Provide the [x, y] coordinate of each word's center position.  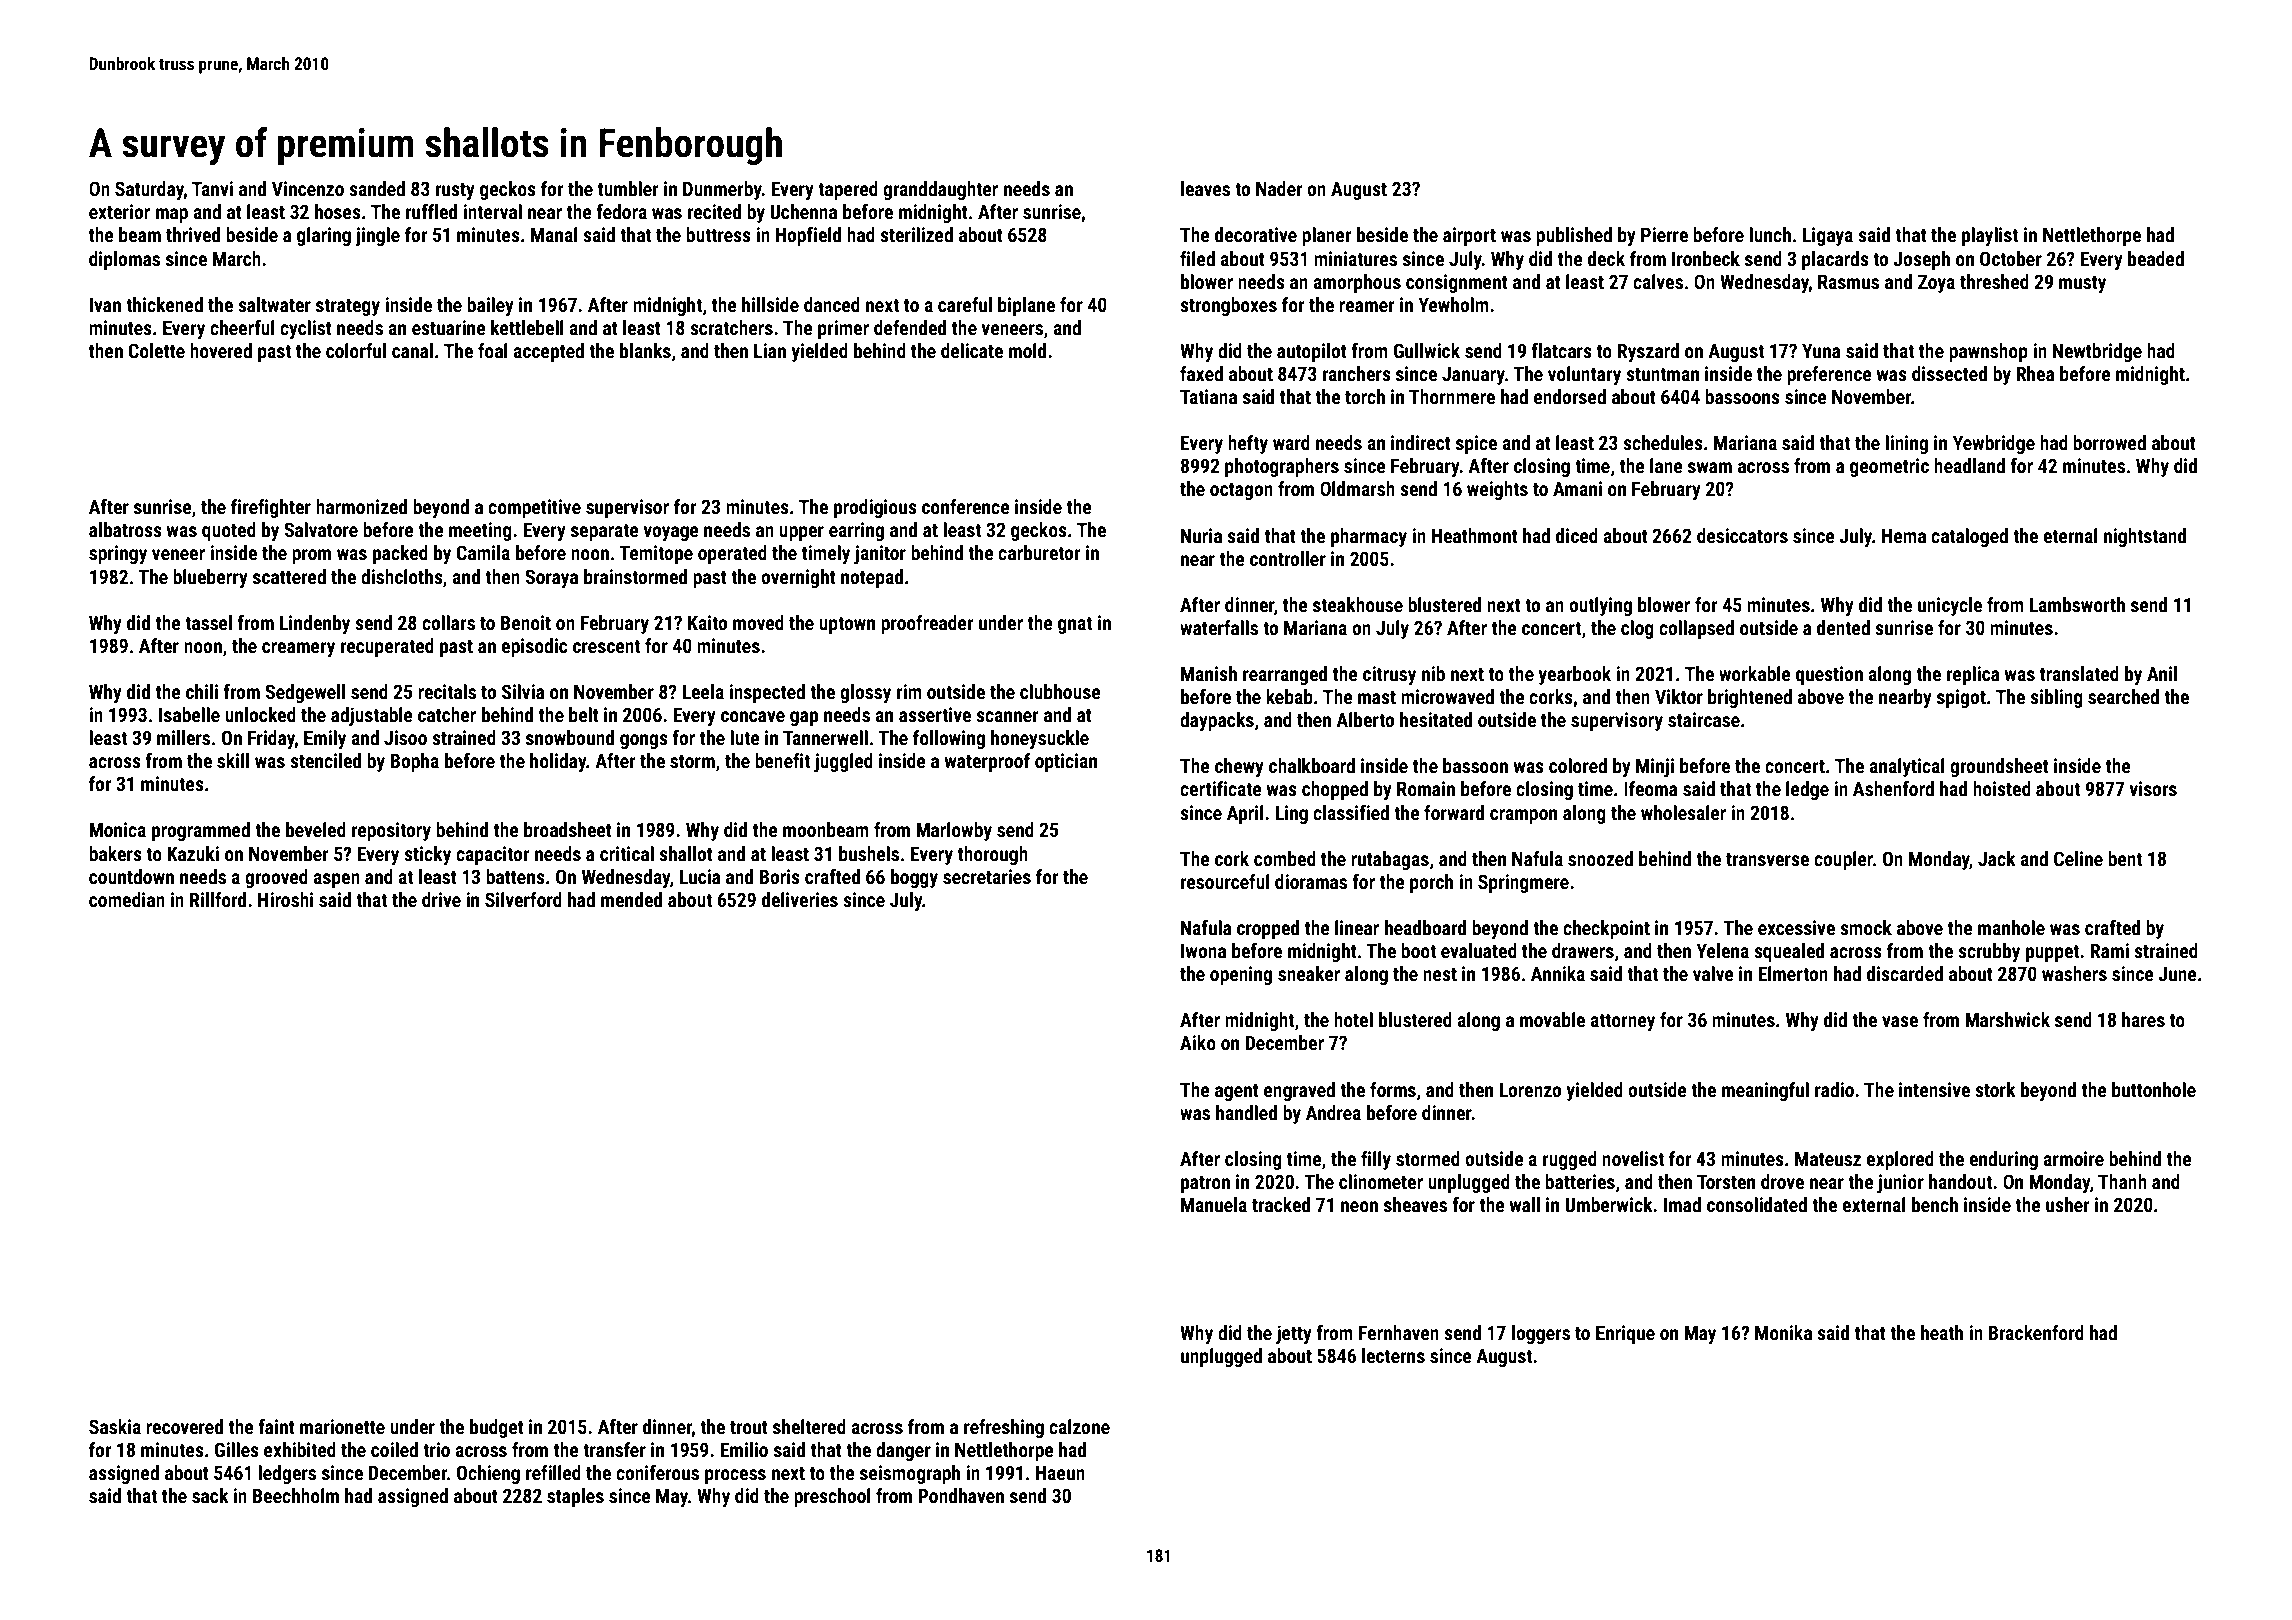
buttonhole [2154, 1089]
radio [1834, 1089]
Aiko [1198, 1042]
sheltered [809, 1426]
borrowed [2109, 442]
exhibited [300, 1449]
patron [1205, 1184]
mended [631, 899]
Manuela [1214, 1204]
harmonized [361, 506]
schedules [1663, 442]
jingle [377, 236]
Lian [770, 350]
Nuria [1201, 535]
